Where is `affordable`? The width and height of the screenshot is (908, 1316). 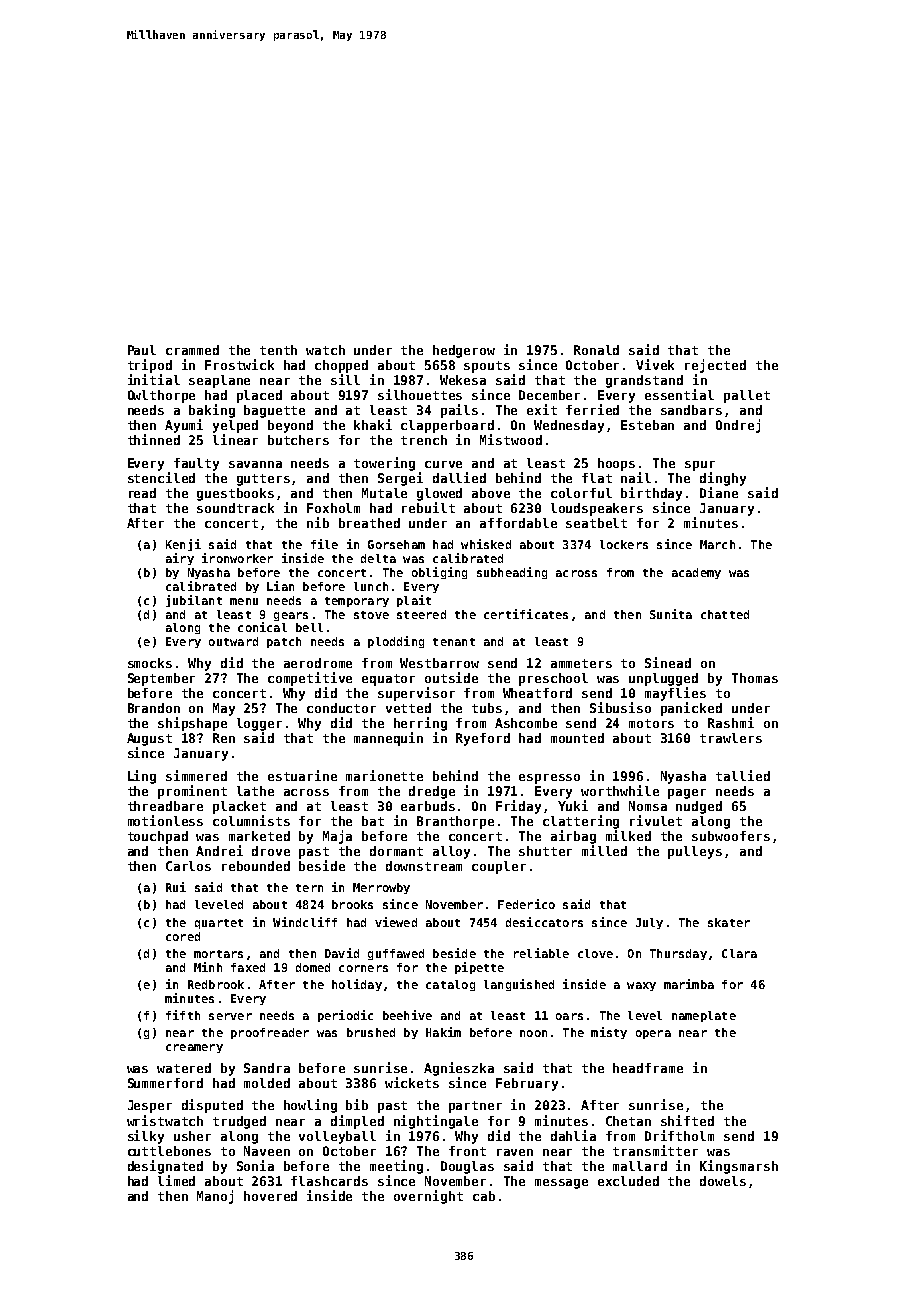
affordable is located at coordinates (518, 523).
